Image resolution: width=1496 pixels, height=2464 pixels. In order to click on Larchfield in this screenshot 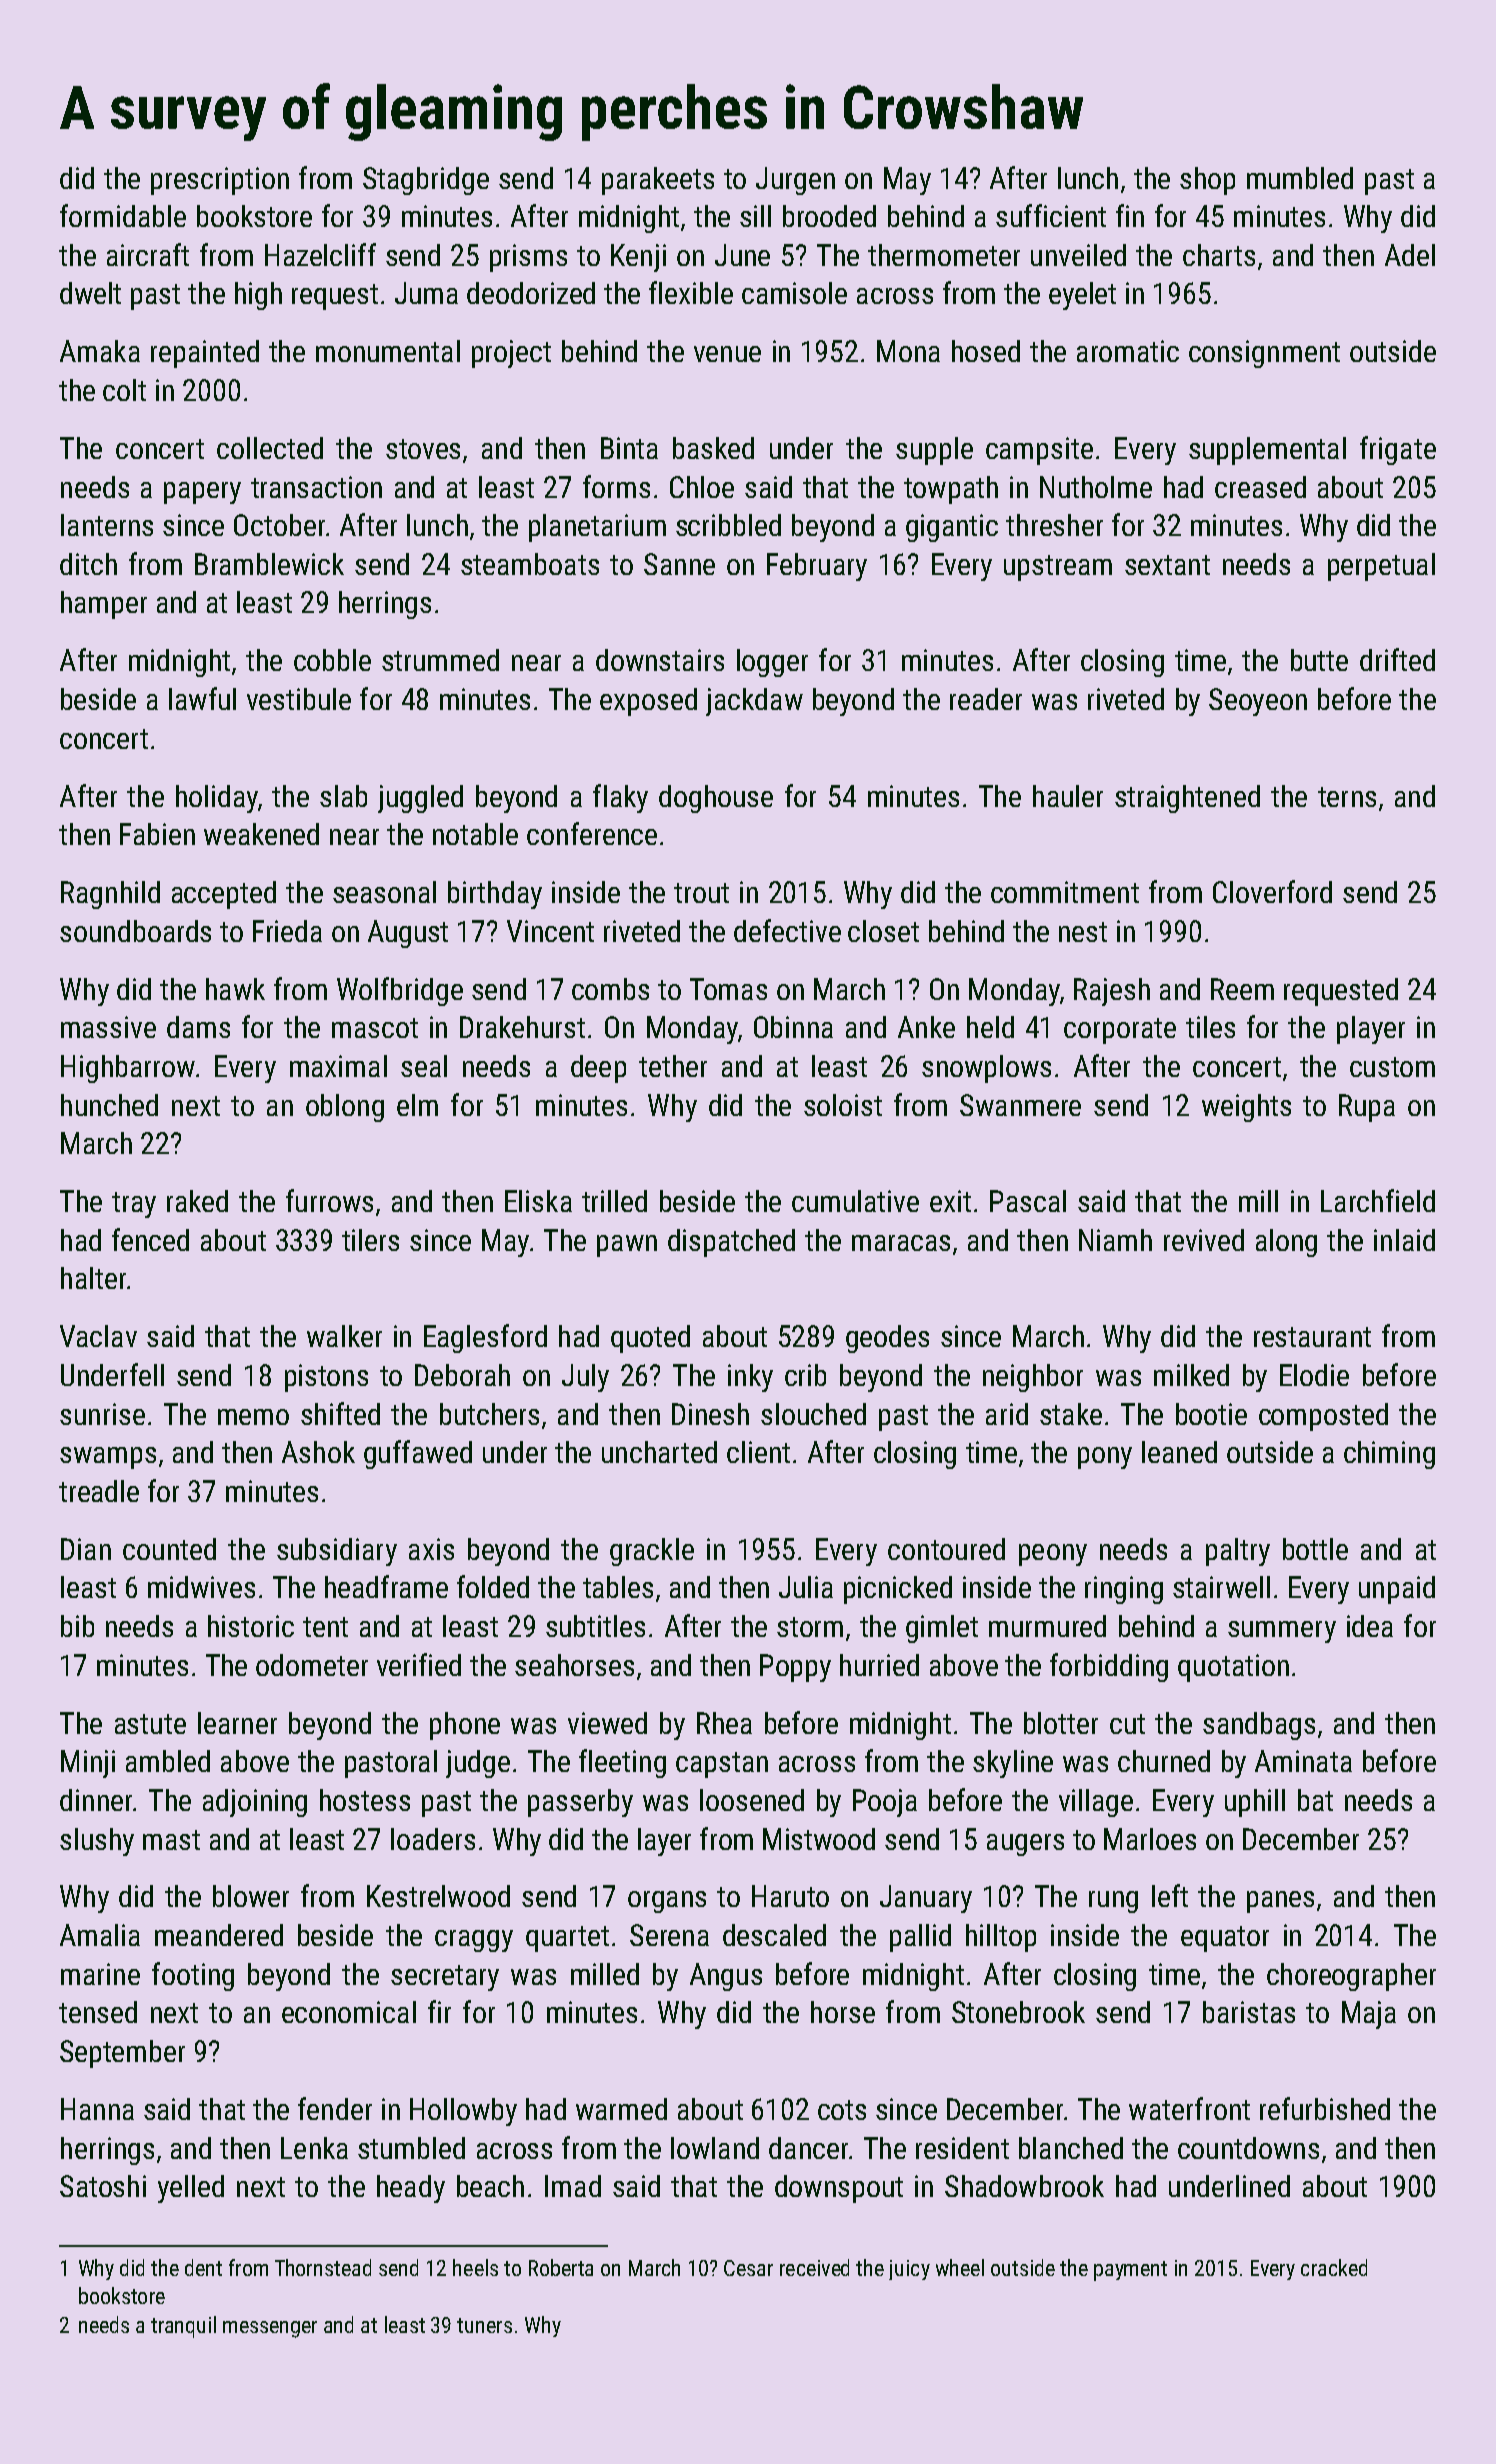, I will do `click(1378, 1200)`.
